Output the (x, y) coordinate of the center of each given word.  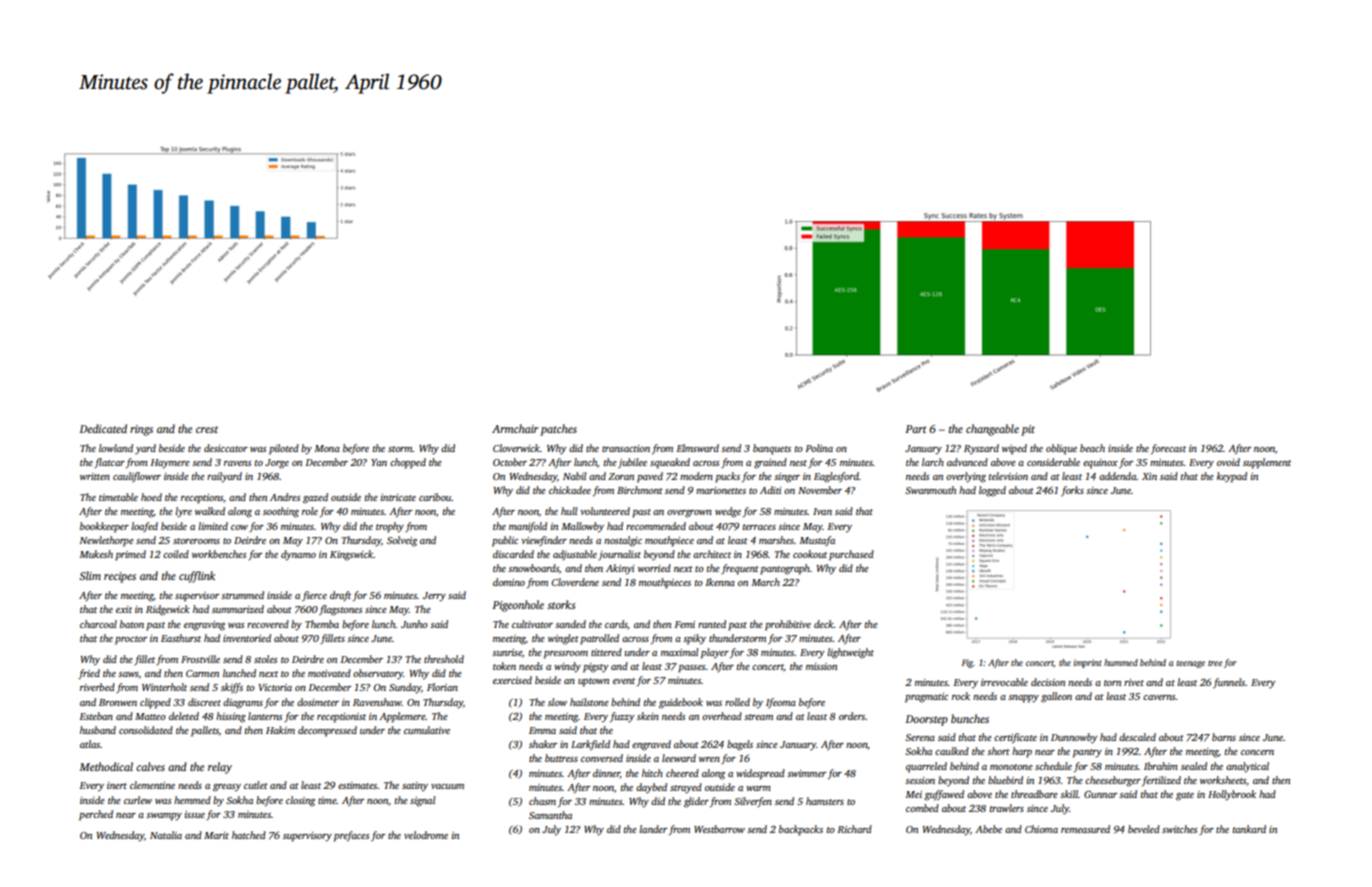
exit (124, 609)
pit (1028, 430)
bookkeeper (104, 527)
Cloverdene (575, 582)
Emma (542, 730)
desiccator (226, 448)
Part (916, 429)
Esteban (96, 716)
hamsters (825, 801)
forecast (1168, 449)
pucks (727, 477)
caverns (1159, 697)
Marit (216, 835)
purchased (851, 555)
